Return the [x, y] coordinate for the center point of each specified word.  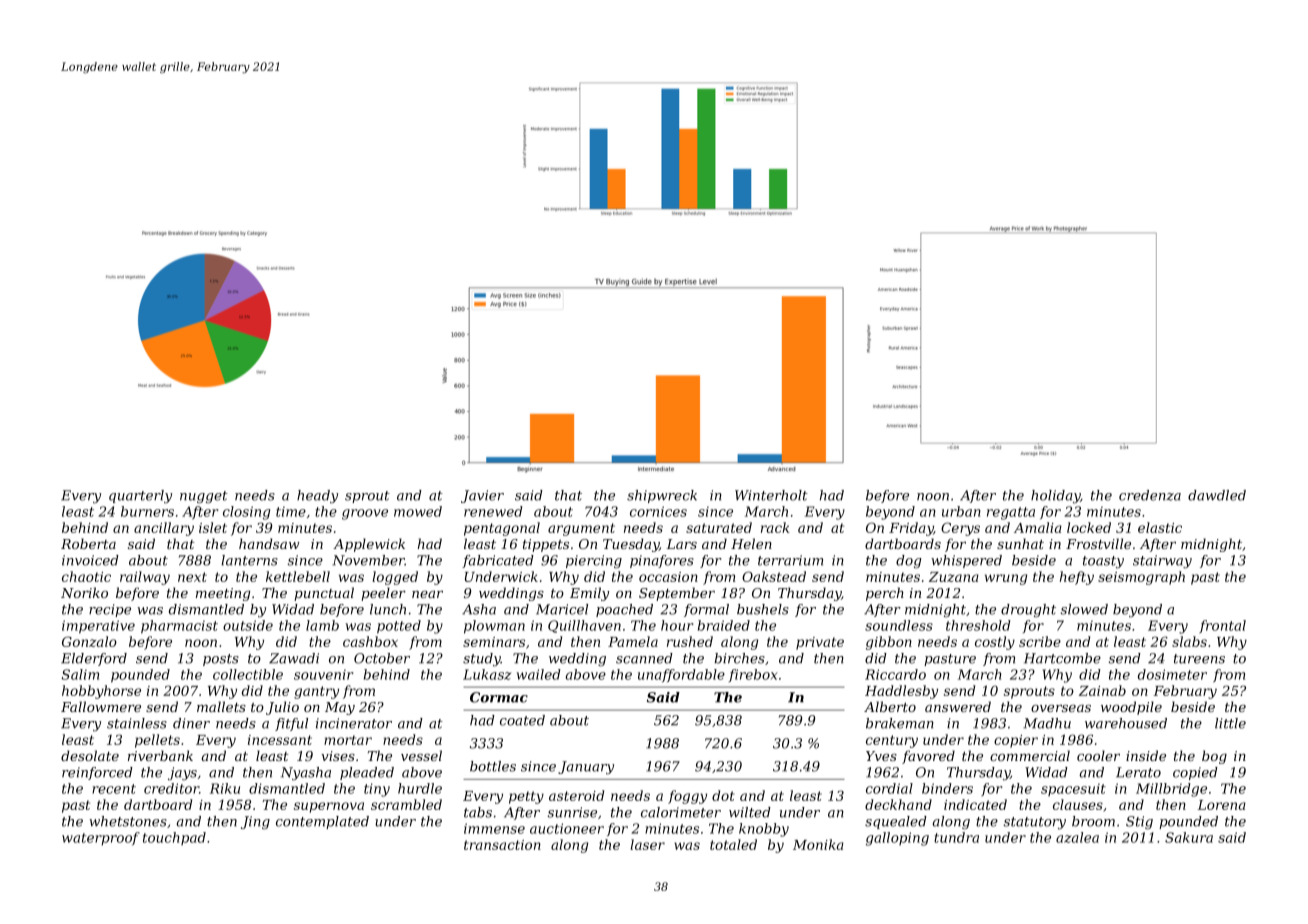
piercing [594, 562]
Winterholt [771, 495]
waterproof [101, 839]
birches [739, 658]
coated [522, 720]
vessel [421, 755]
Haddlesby [901, 692]
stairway [1162, 561]
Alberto [890, 706]
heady [317, 497]
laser [647, 844]
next [192, 577]
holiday [1055, 497]
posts [221, 660]
